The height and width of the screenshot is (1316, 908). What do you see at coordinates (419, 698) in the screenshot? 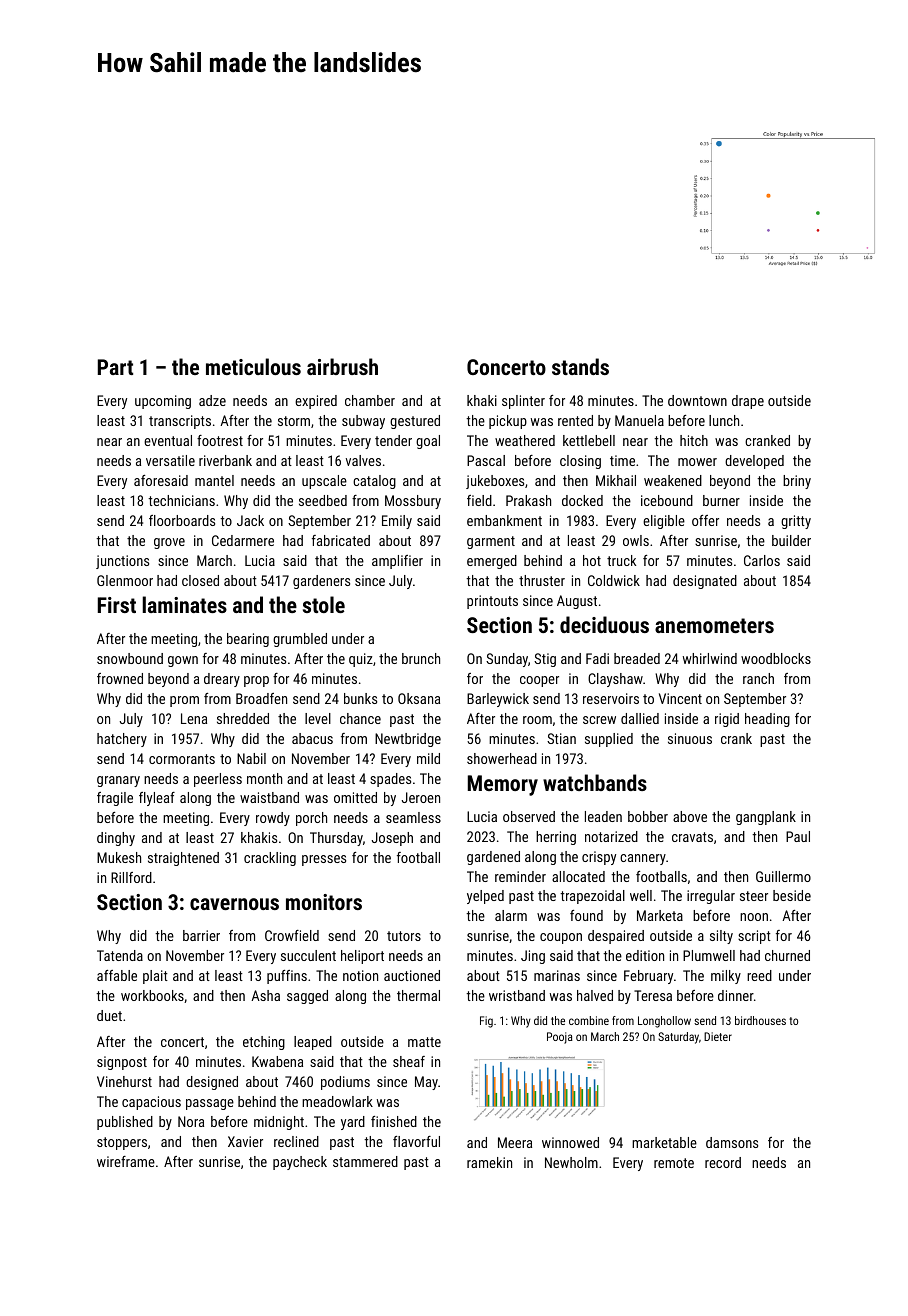
I see `Oksana` at bounding box center [419, 698].
